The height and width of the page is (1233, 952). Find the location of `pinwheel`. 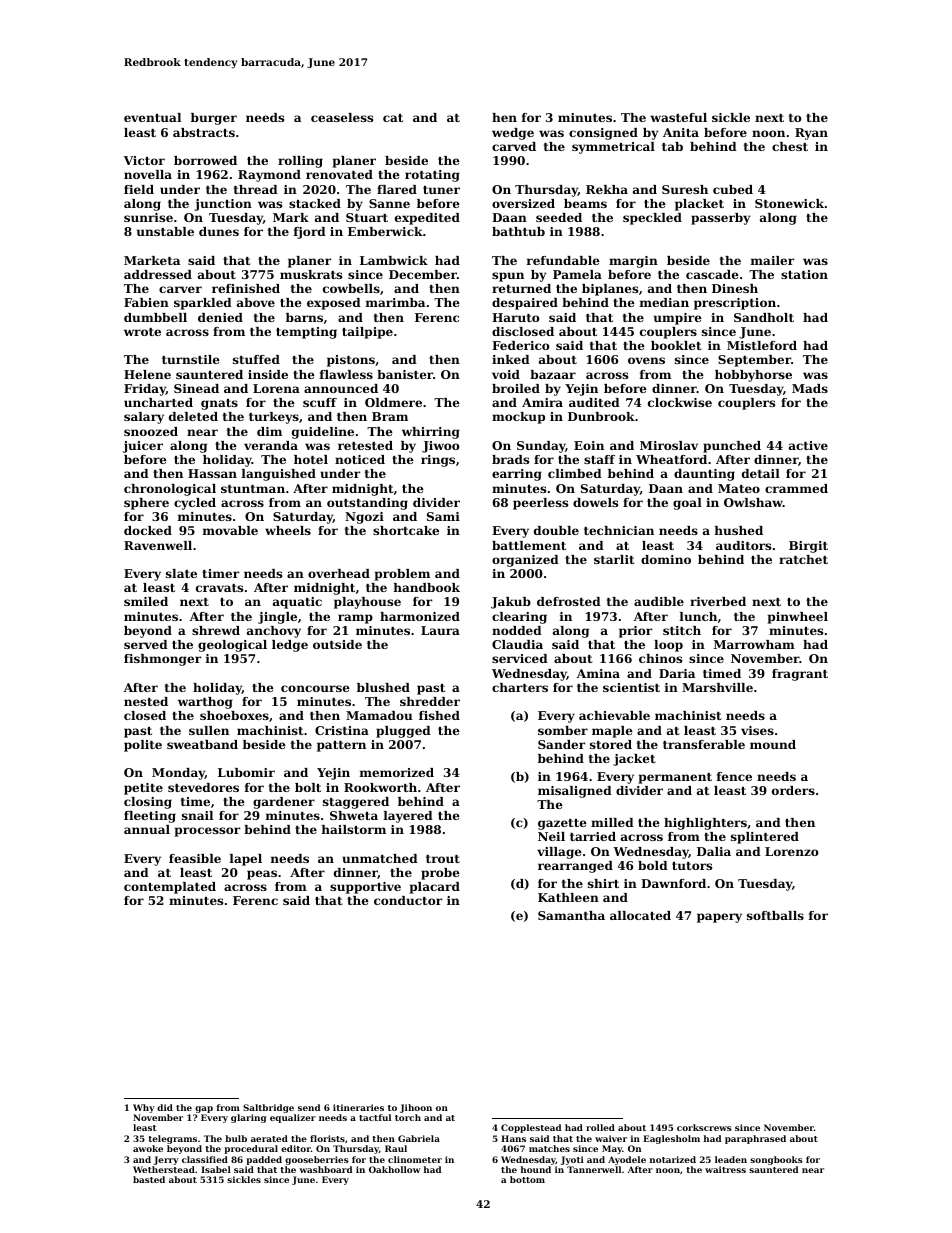

pinwheel is located at coordinates (798, 618).
